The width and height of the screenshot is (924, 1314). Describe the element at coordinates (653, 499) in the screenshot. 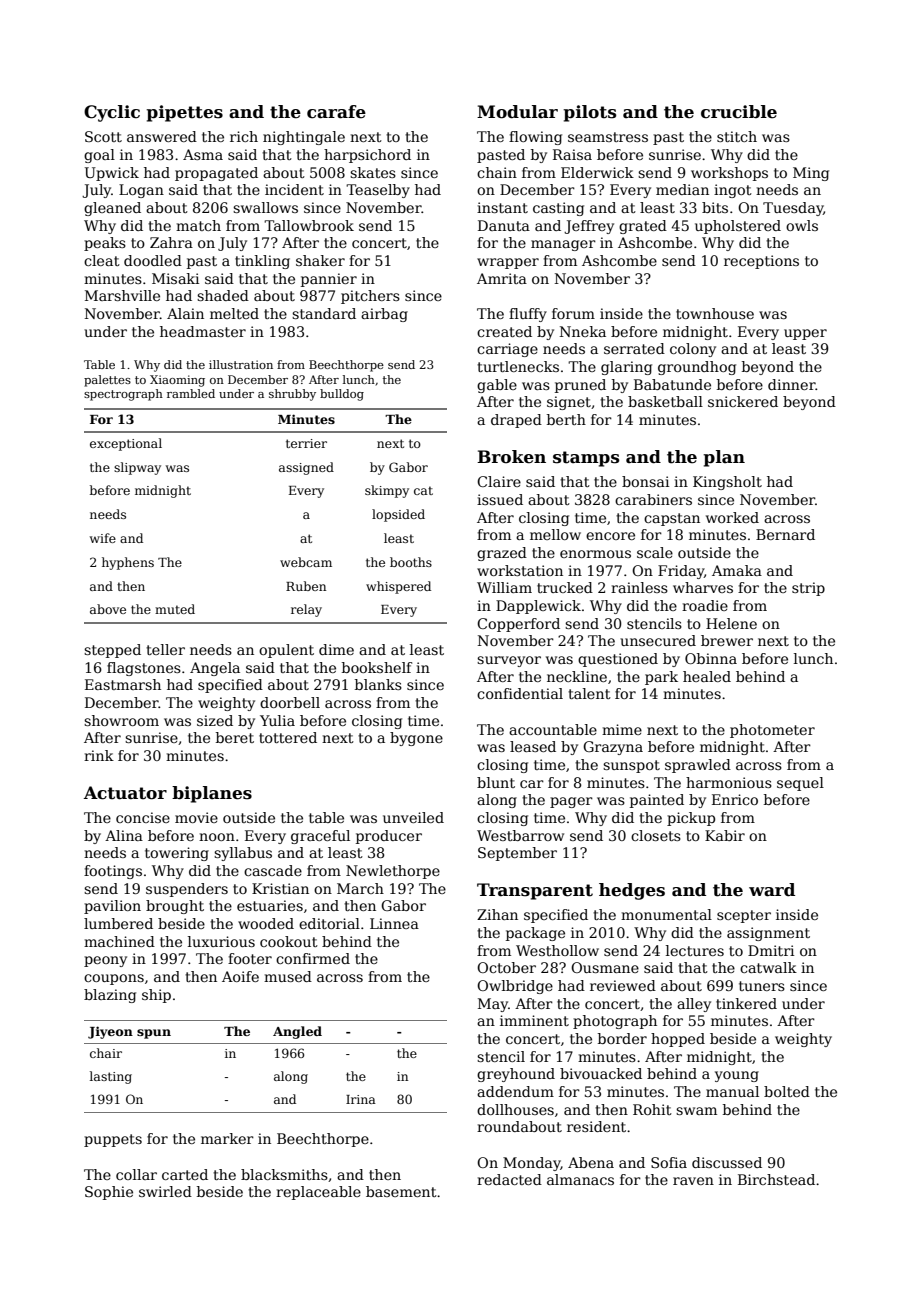

I see `carabiners` at that location.
